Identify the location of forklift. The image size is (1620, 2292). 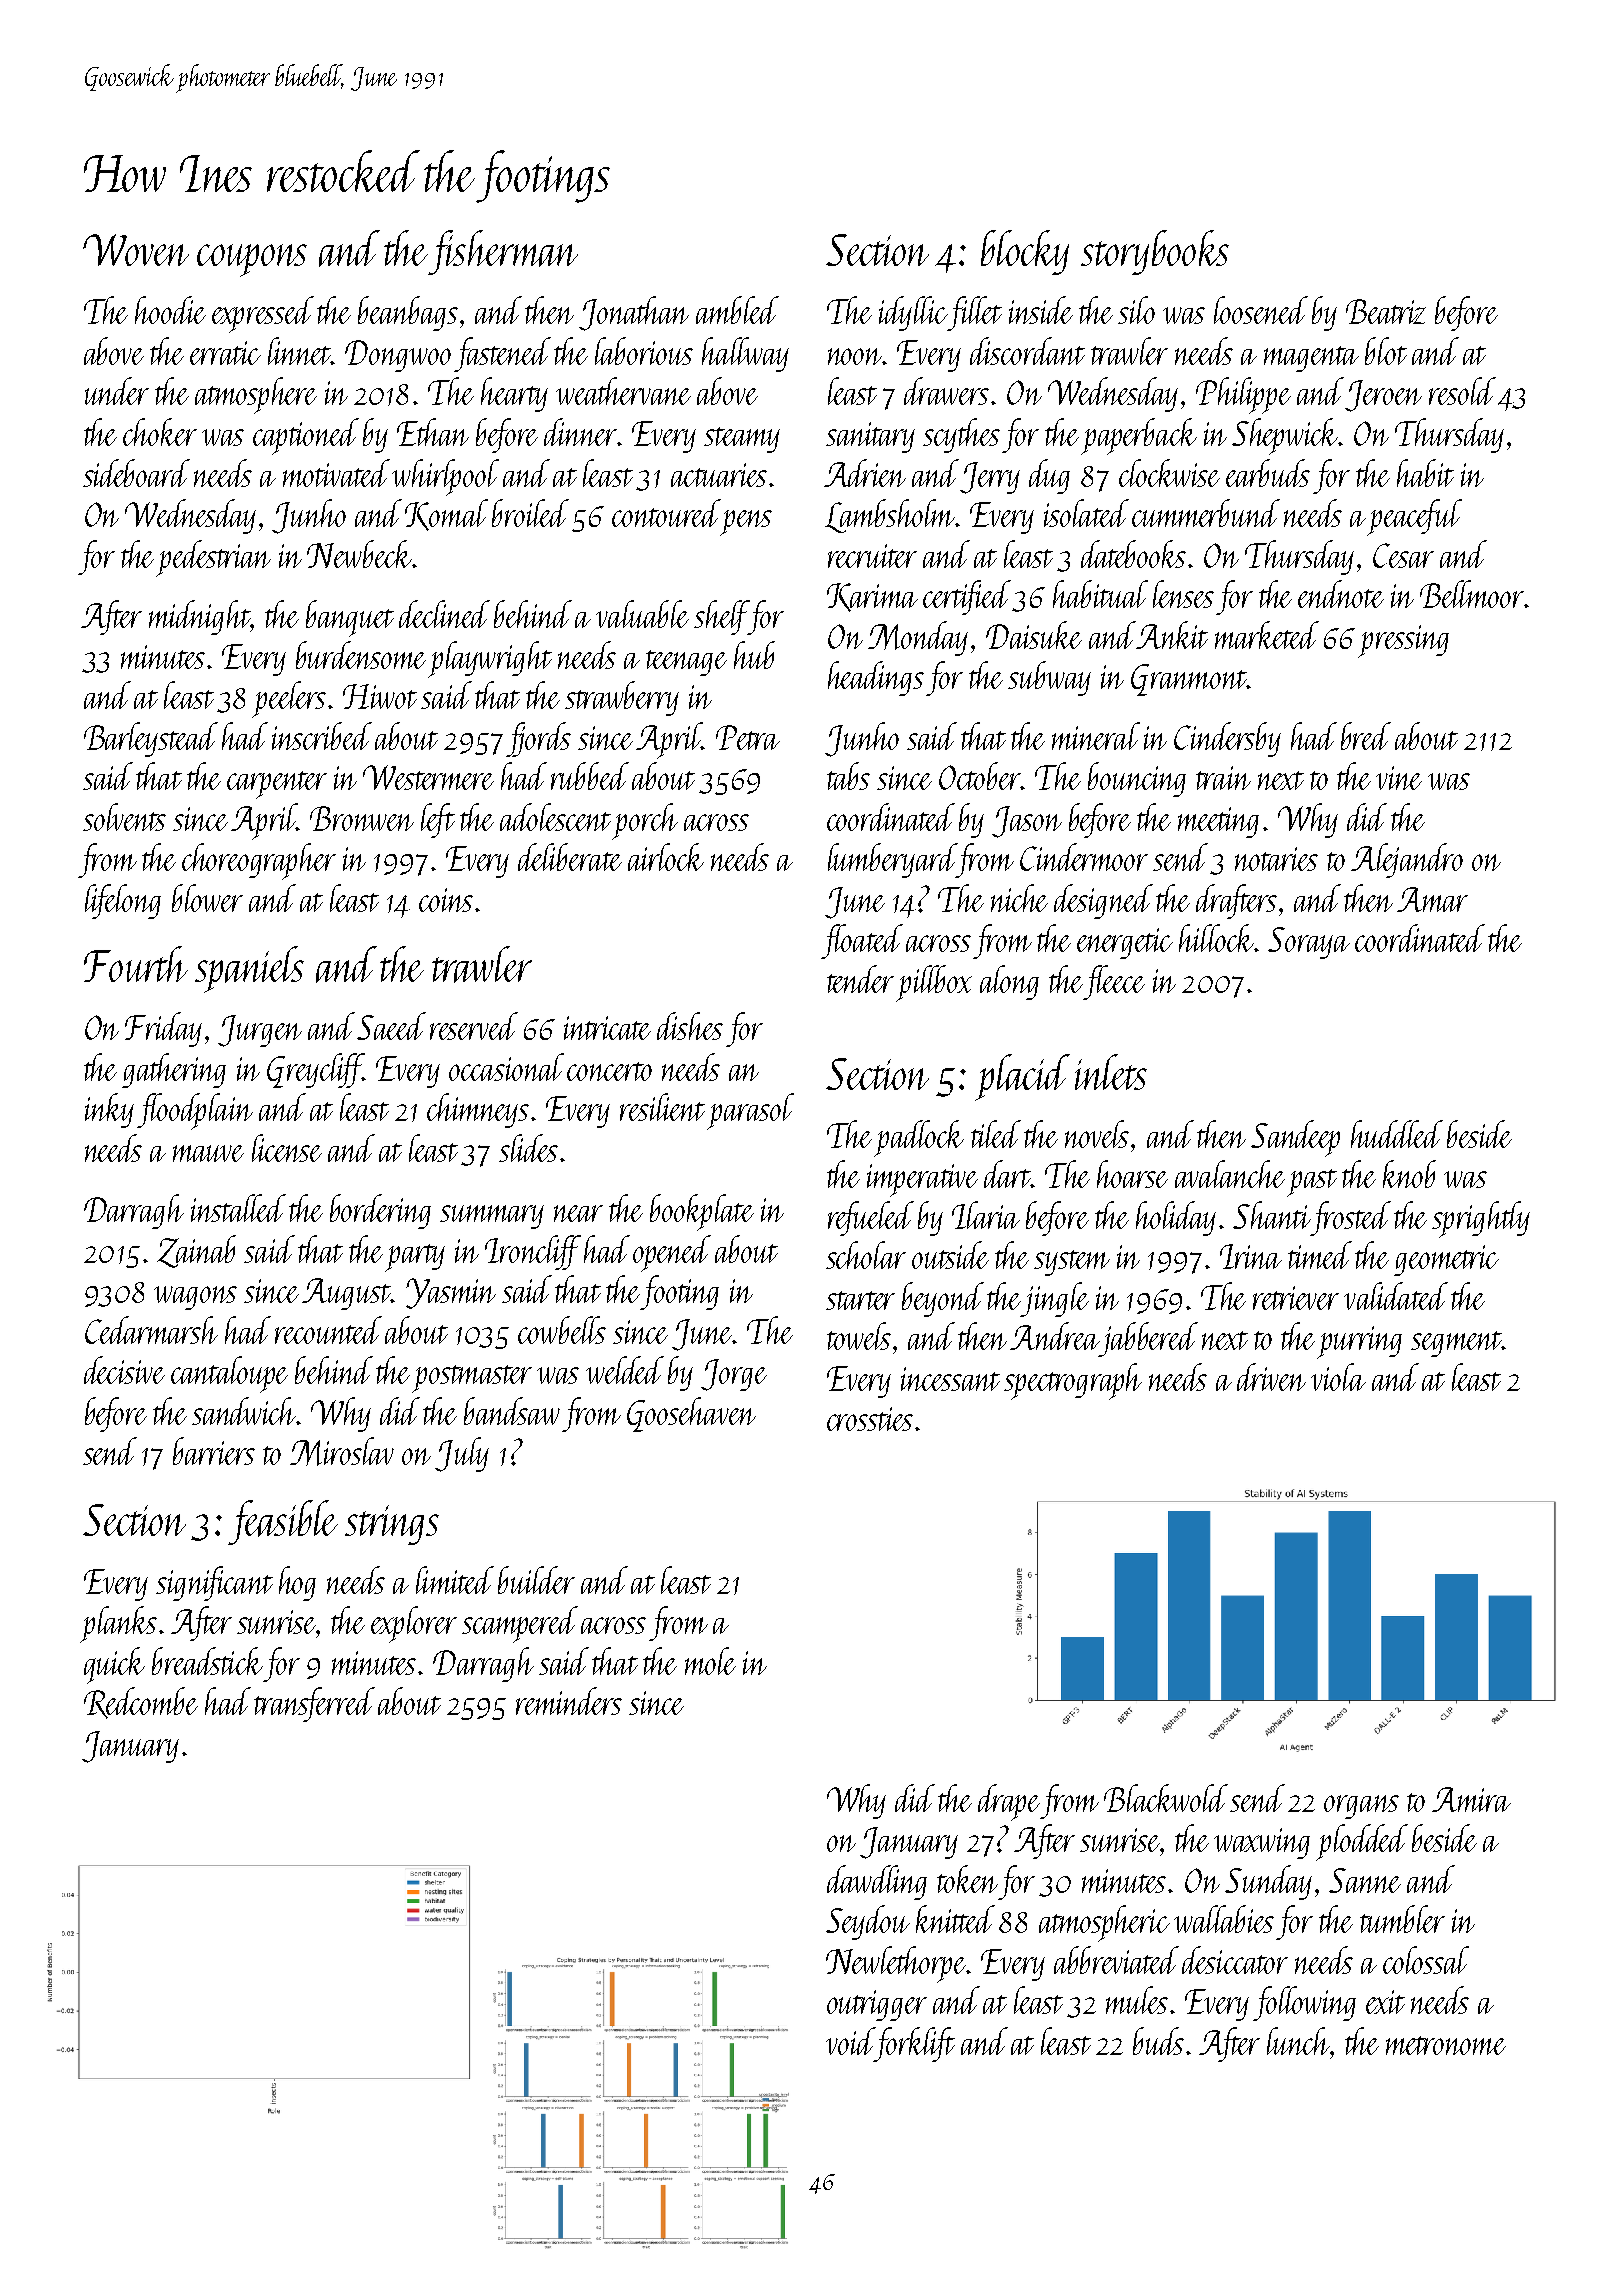
(915, 2044).
